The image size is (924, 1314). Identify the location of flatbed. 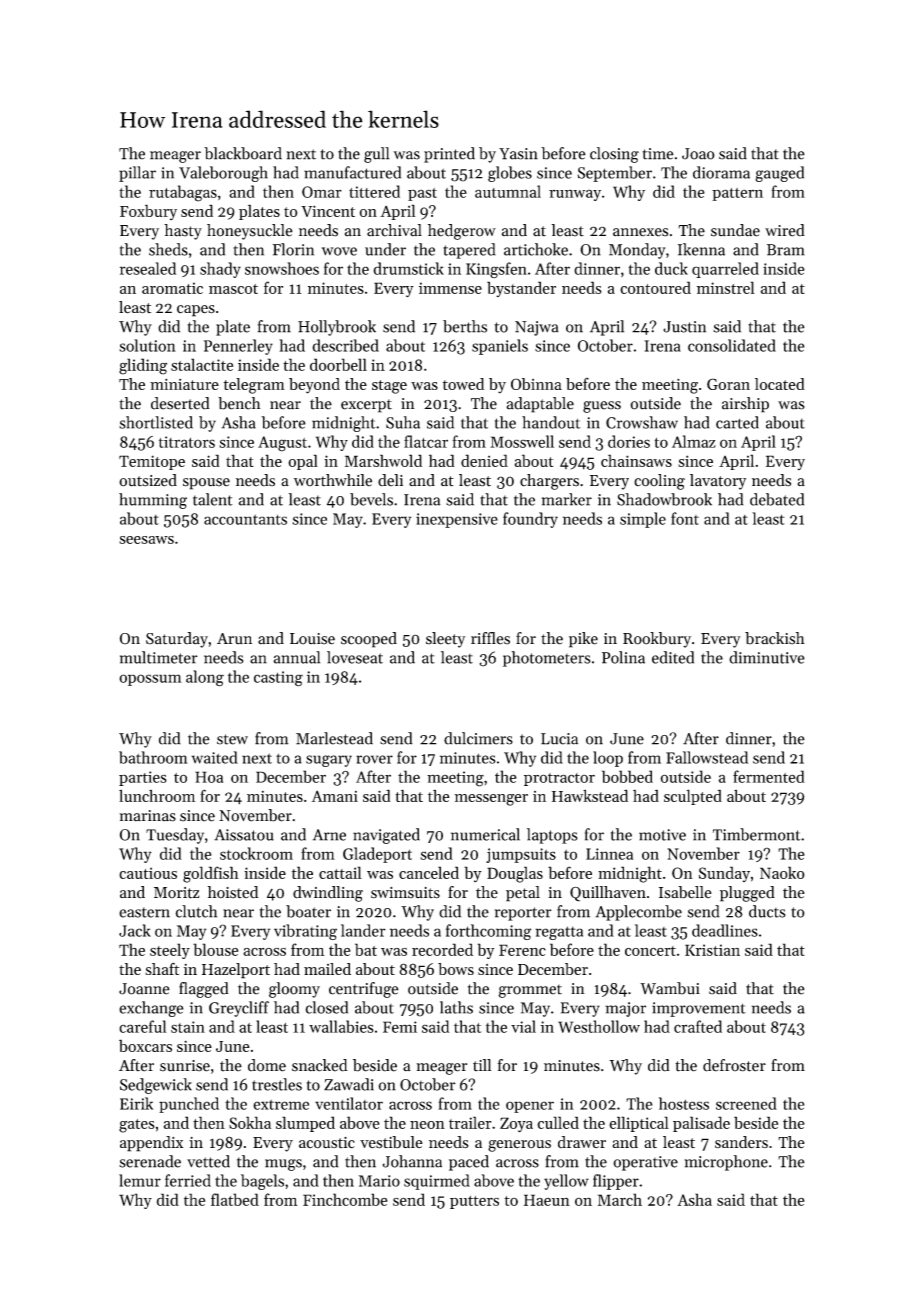
(235, 1199).
